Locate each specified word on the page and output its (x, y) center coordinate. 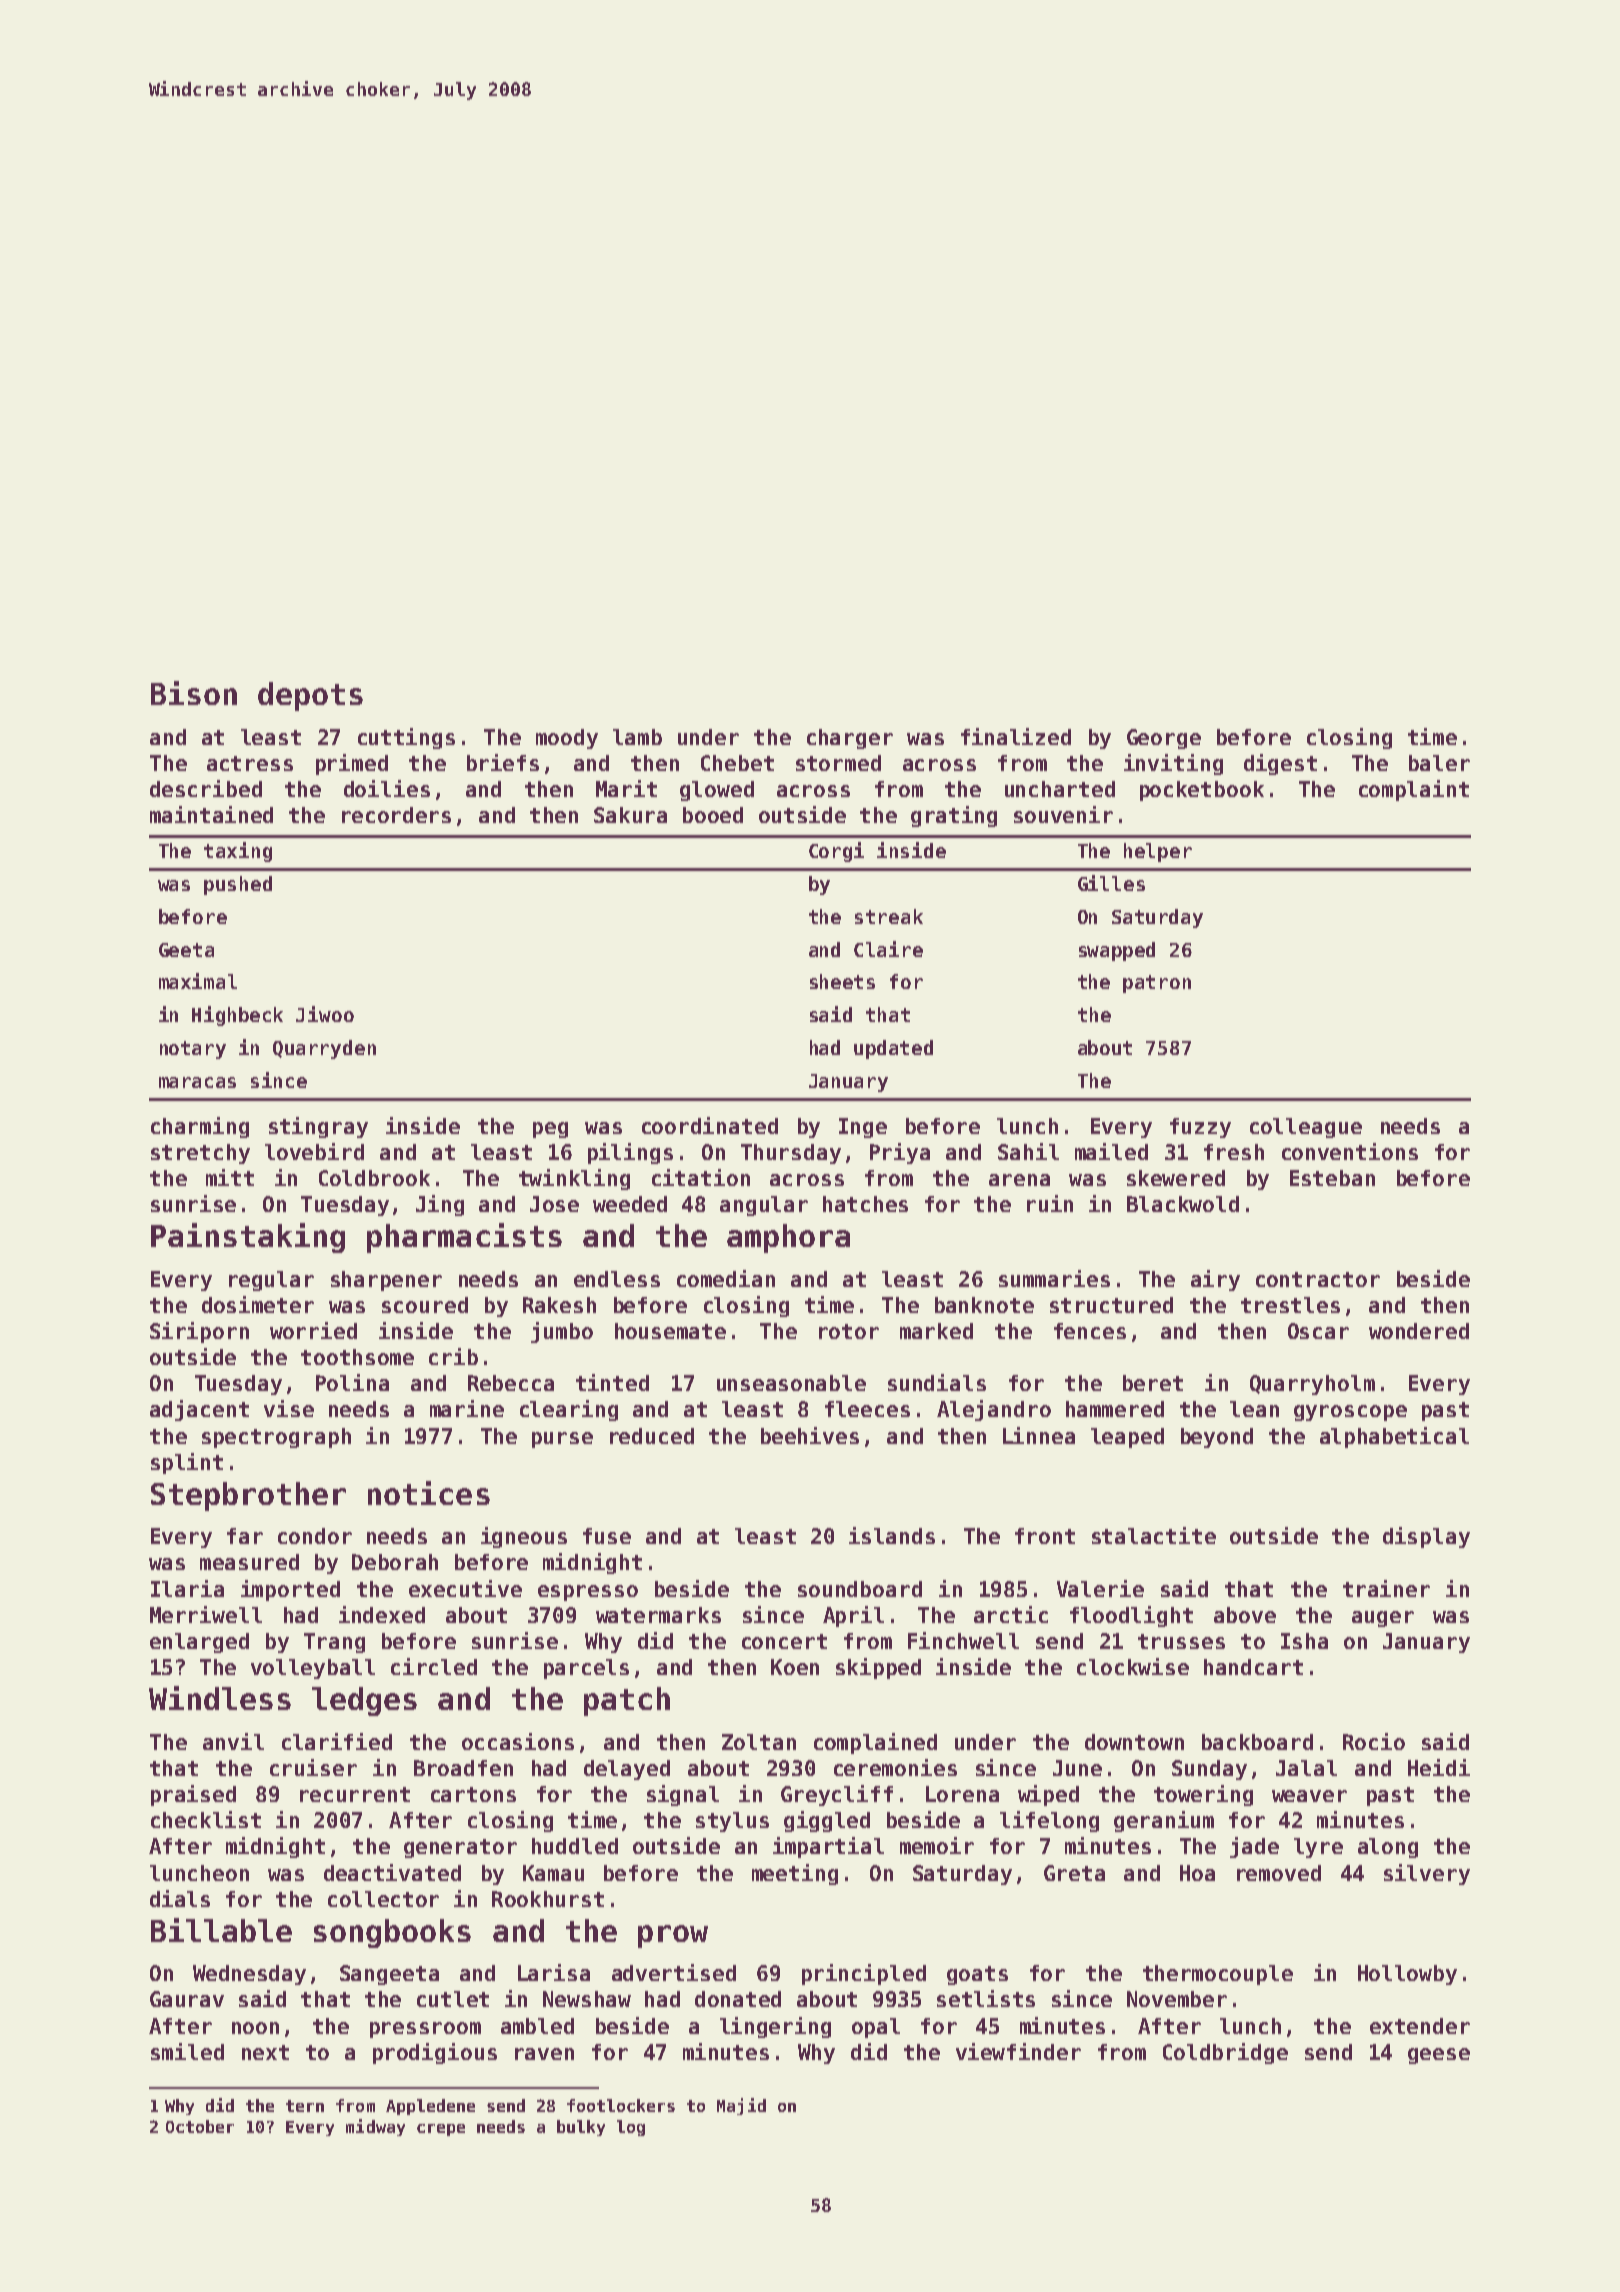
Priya (900, 1153)
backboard (1257, 1742)
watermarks (658, 1615)
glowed (717, 791)
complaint (1414, 790)
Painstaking (248, 1238)
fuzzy (1200, 1128)
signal (683, 1795)
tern (305, 2106)
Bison (194, 693)
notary (193, 1050)
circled (434, 1666)
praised (193, 1795)
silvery (1427, 1874)
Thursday (791, 1154)
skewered (1176, 1178)
